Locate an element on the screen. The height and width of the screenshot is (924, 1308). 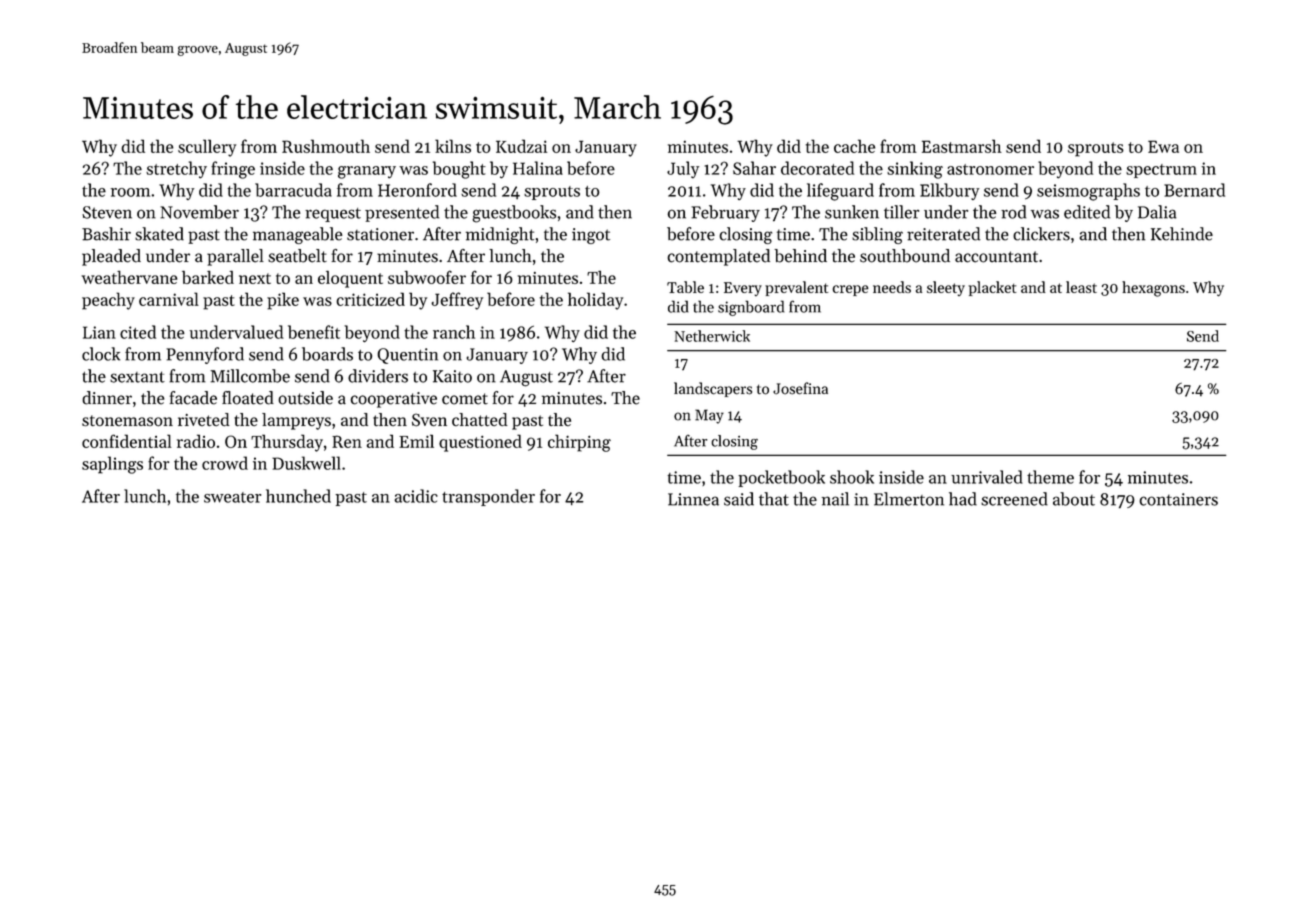
reiterated is located at coordinates (943, 234).
